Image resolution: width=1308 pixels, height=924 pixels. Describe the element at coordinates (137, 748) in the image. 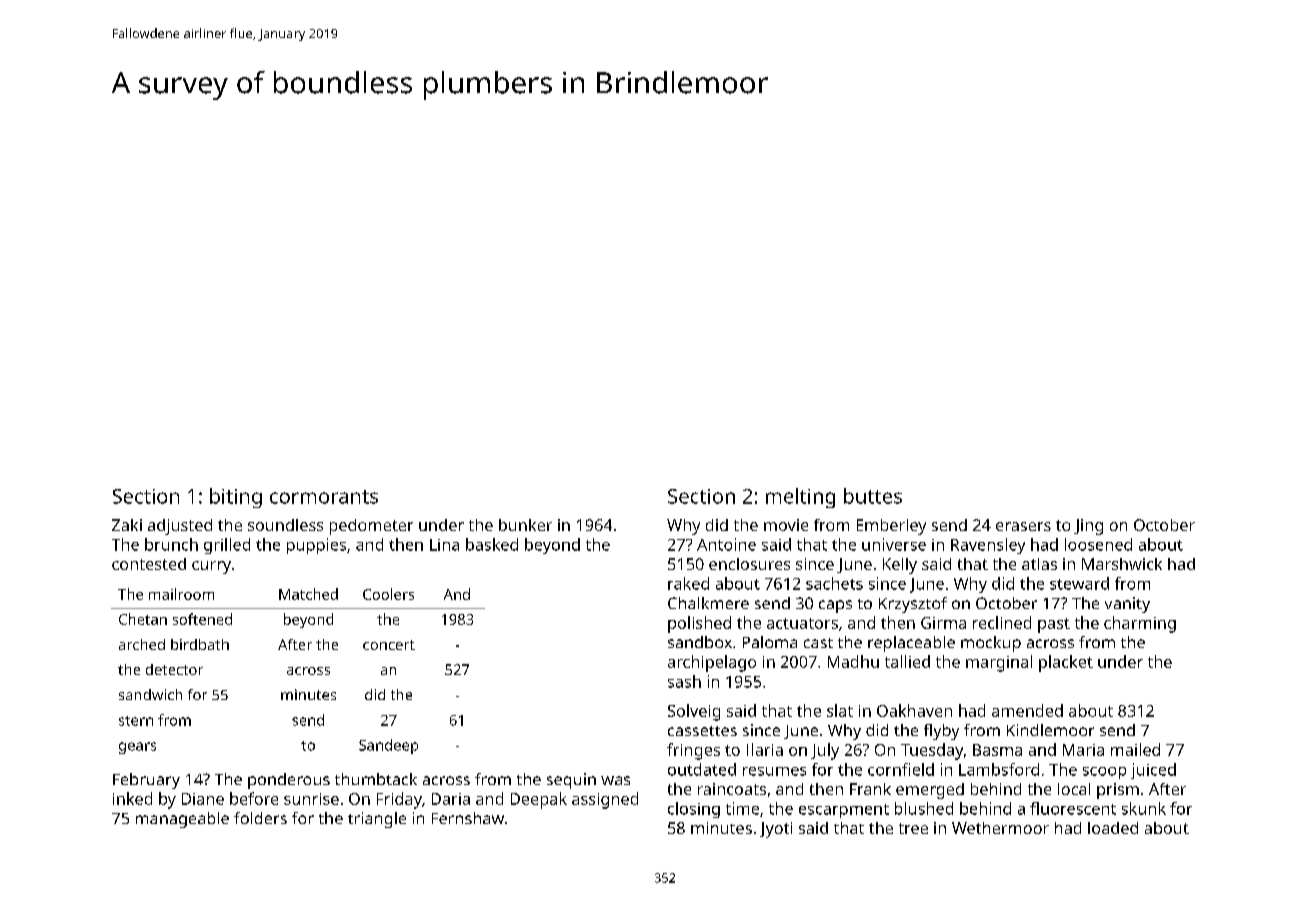

I see `gears` at that location.
